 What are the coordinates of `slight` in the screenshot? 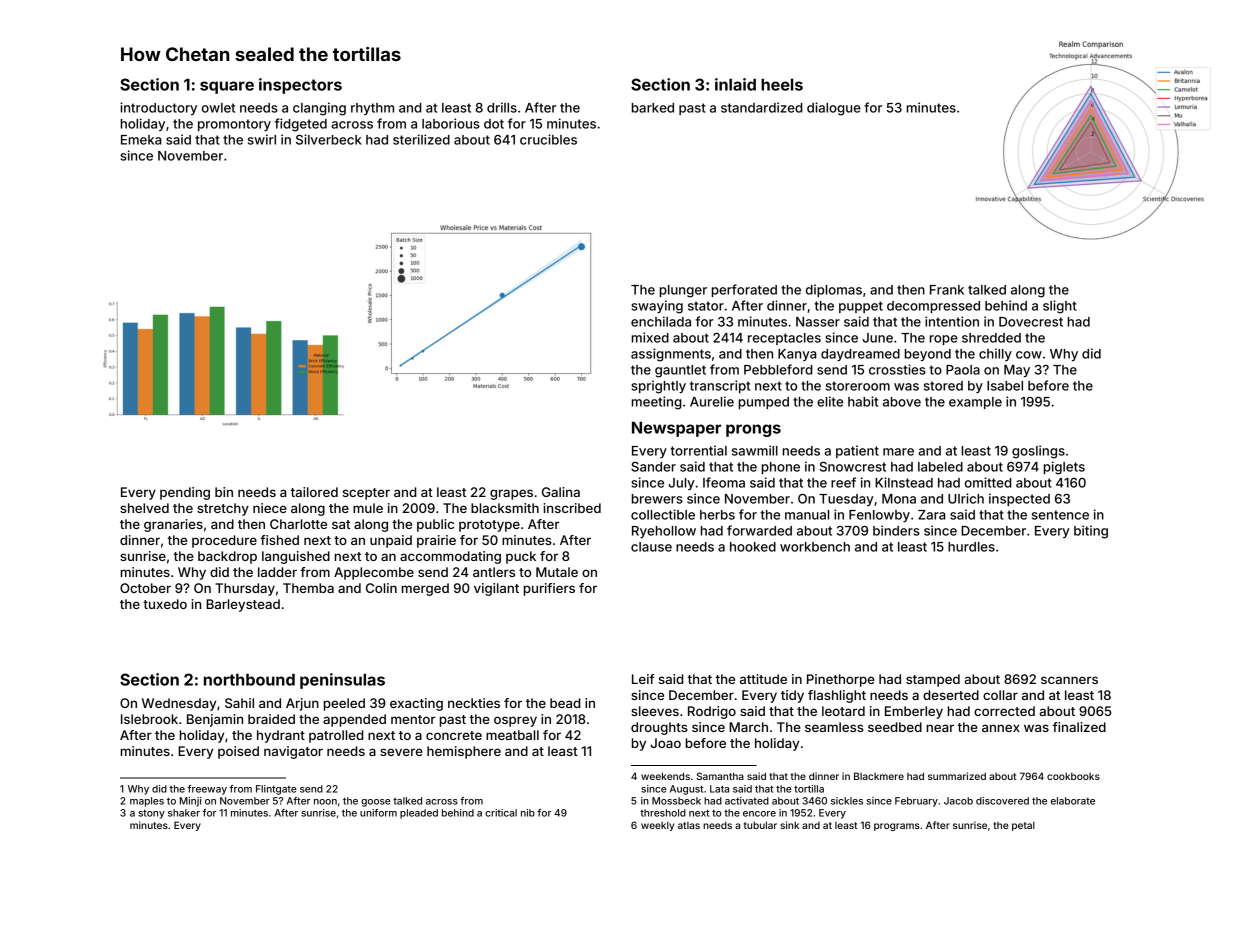 It's located at (1060, 307).
